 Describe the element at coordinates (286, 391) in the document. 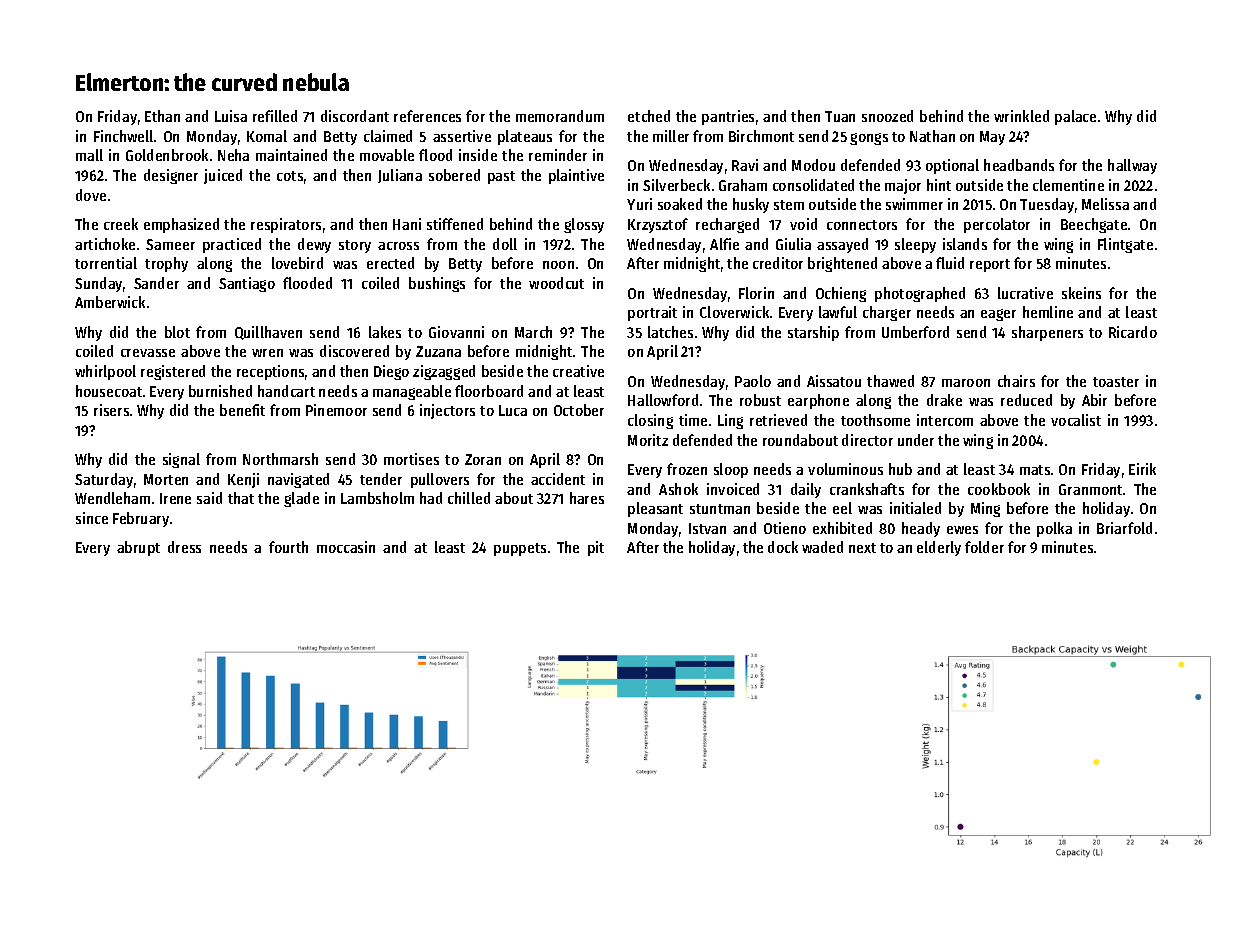

I see `handcart` at that location.
